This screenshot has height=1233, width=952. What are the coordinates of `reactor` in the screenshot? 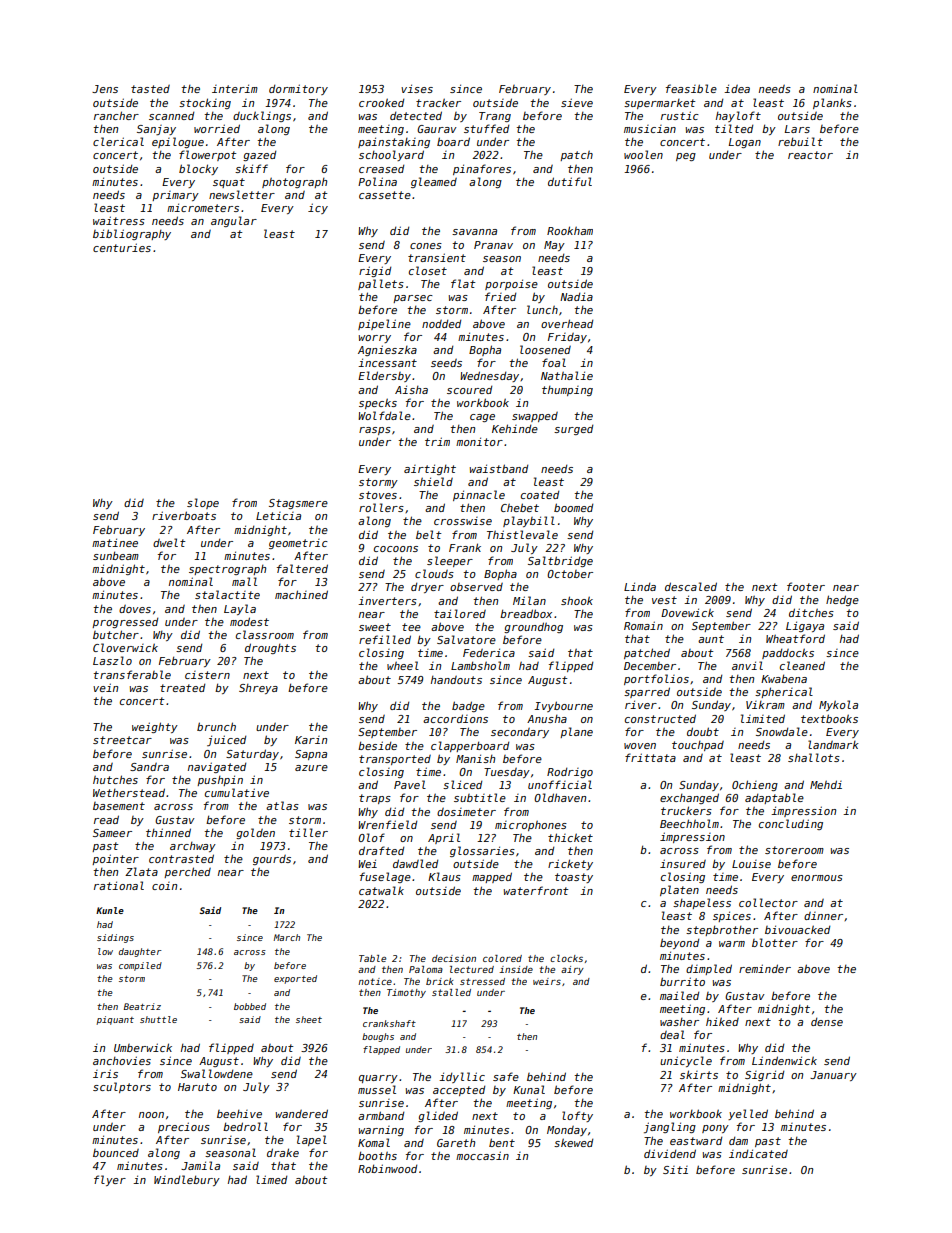 It's located at (810, 155).
